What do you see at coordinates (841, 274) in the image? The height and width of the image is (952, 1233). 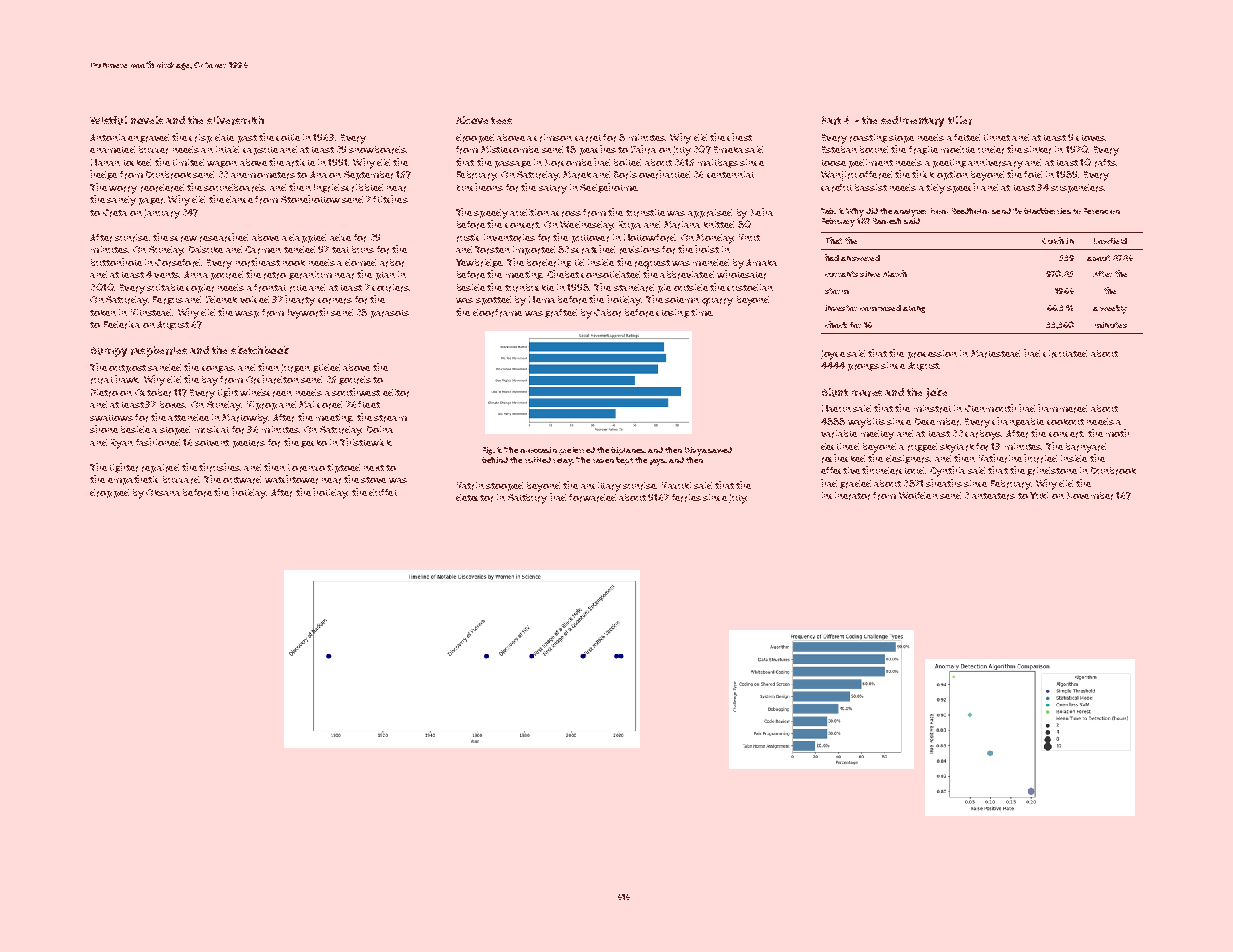 I see `currants` at bounding box center [841, 274].
